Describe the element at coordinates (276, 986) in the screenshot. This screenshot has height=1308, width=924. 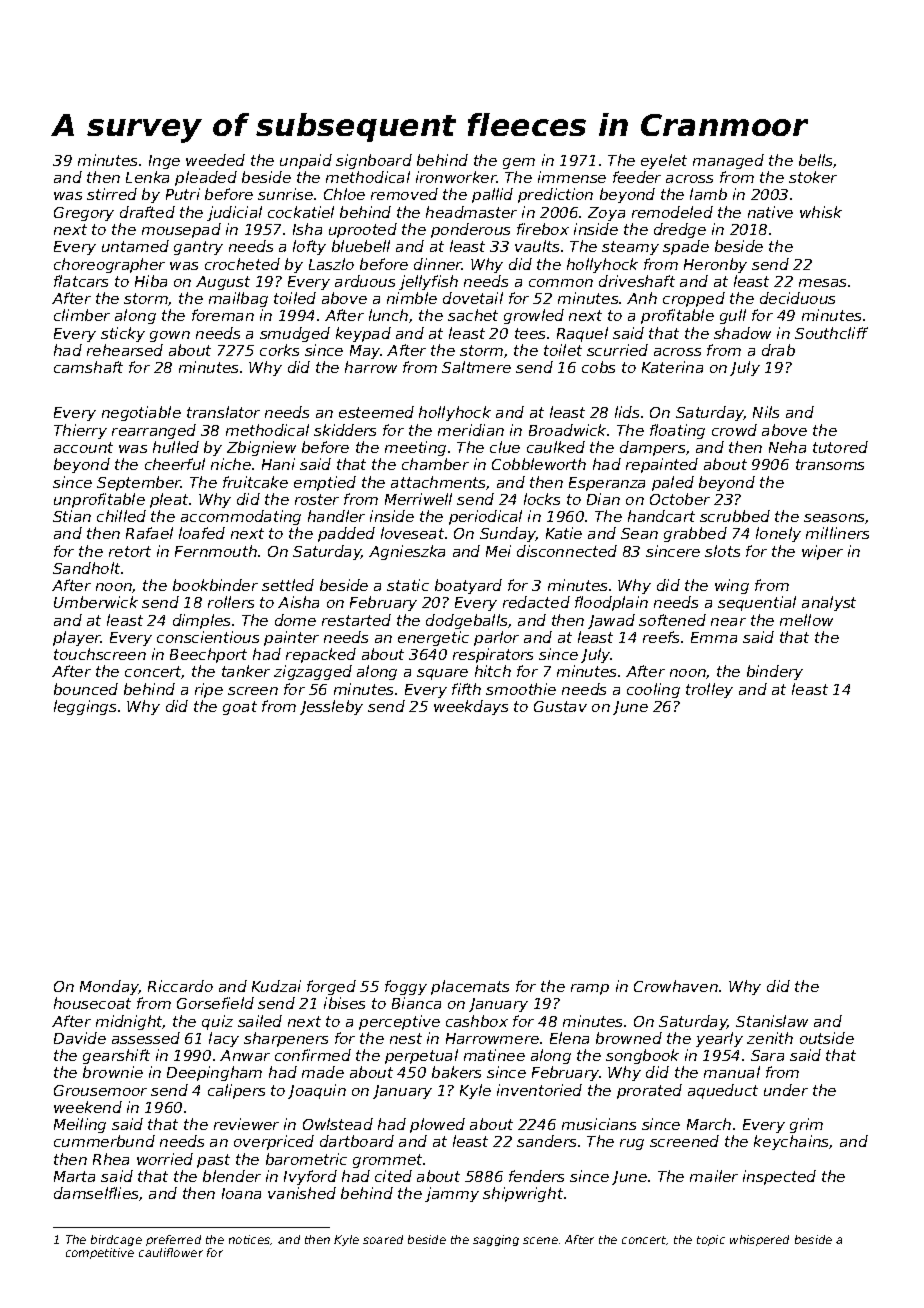
I see `Kudzai` at that location.
